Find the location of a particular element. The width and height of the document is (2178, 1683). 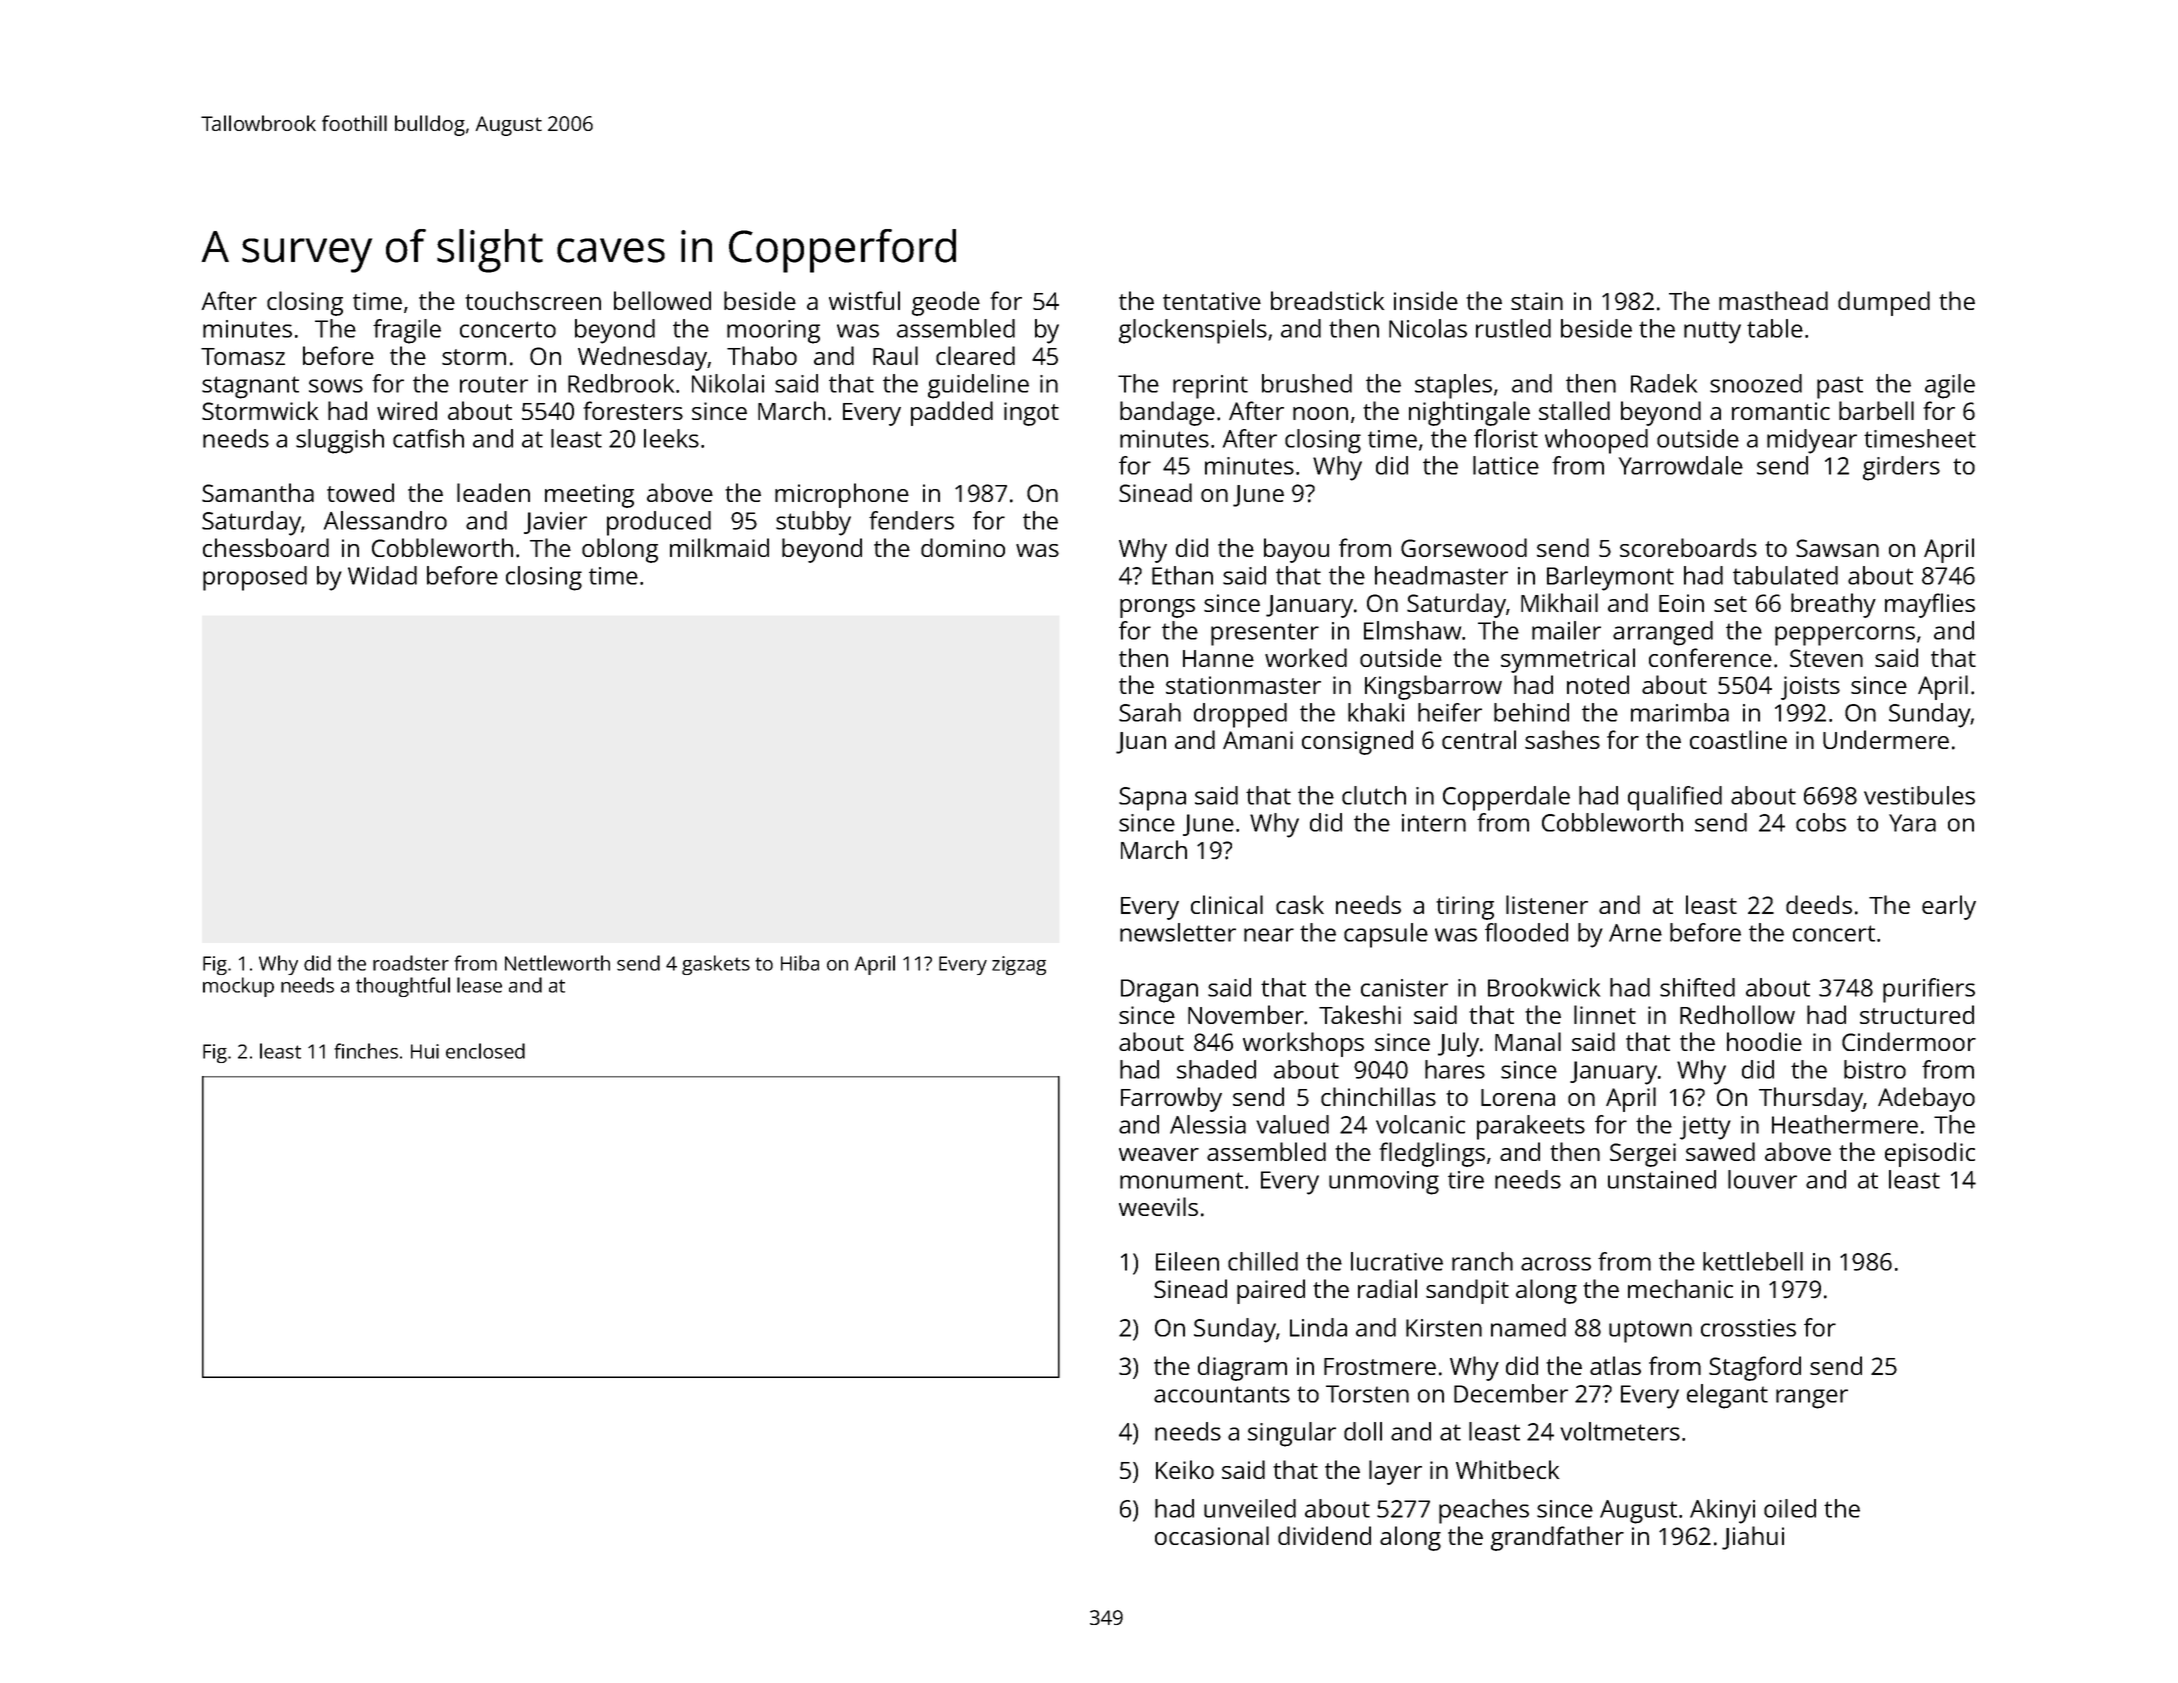

mockup is located at coordinates (238, 987).
